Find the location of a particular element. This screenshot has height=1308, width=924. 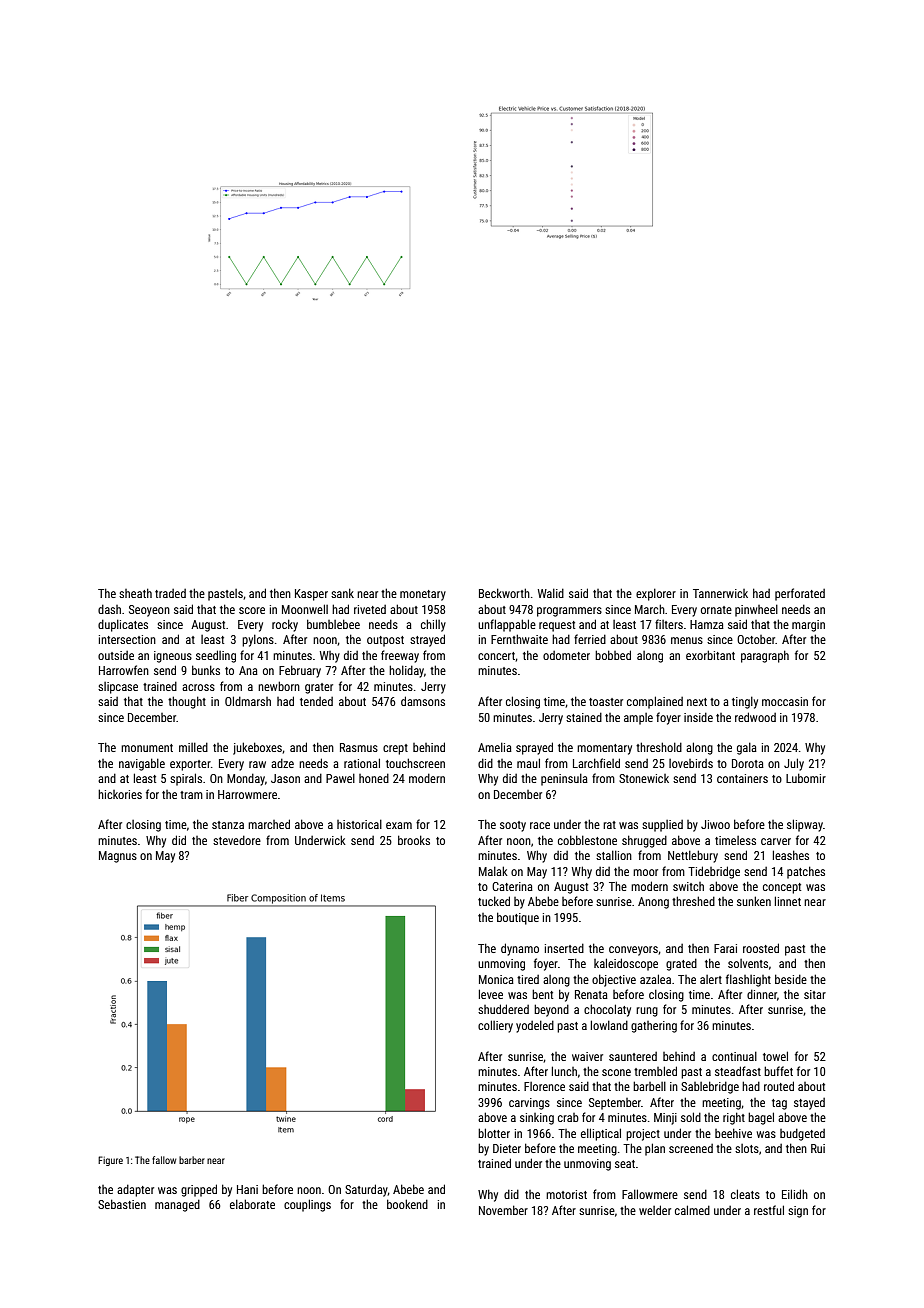

touchscreen is located at coordinates (415, 763).
